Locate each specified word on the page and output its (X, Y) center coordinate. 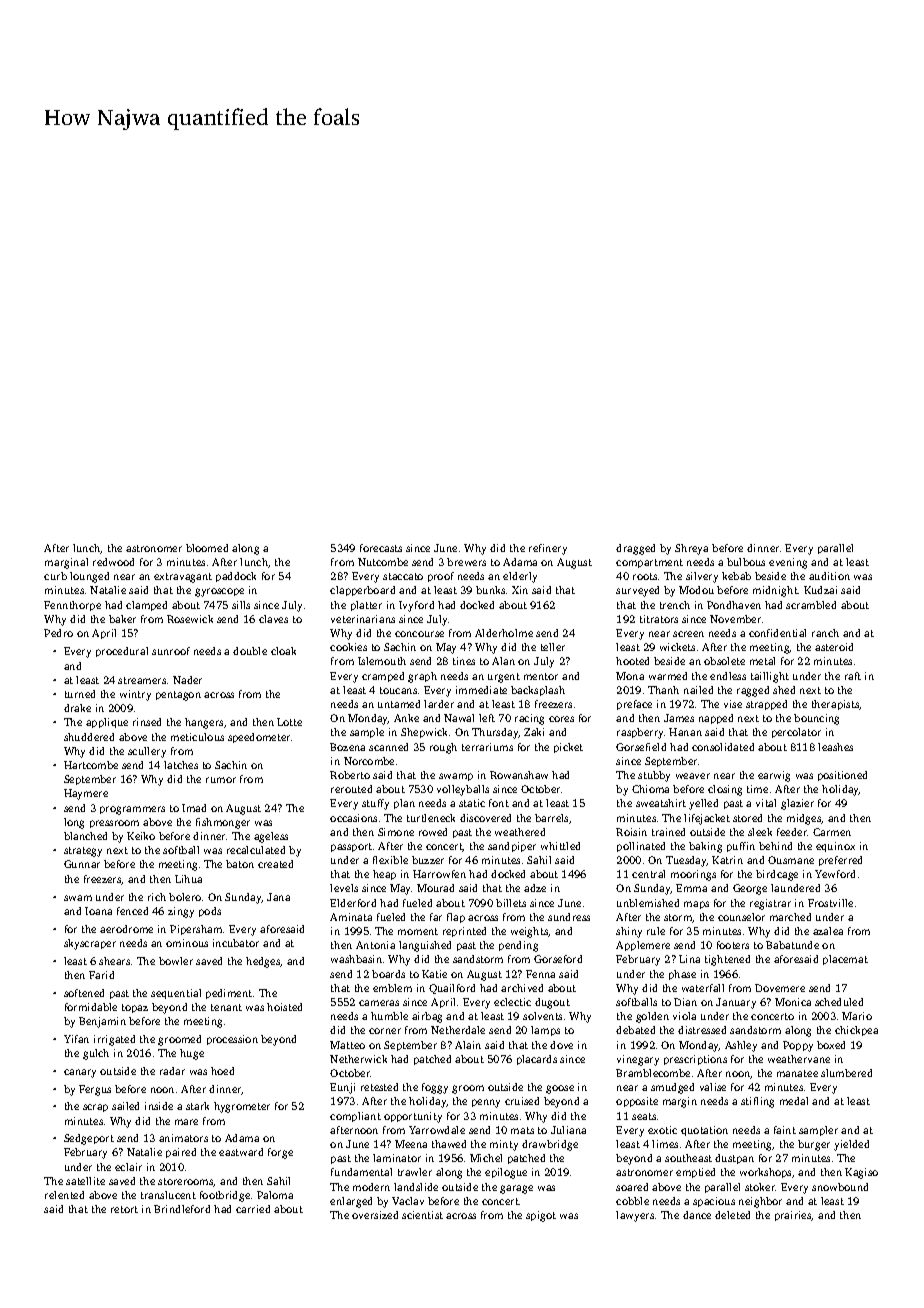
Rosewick (190, 619)
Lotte (289, 722)
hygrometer (242, 1107)
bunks (490, 590)
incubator (236, 943)
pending (518, 946)
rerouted (351, 789)
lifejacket (707, 819)
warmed (668, 676)
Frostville (830, 903)
